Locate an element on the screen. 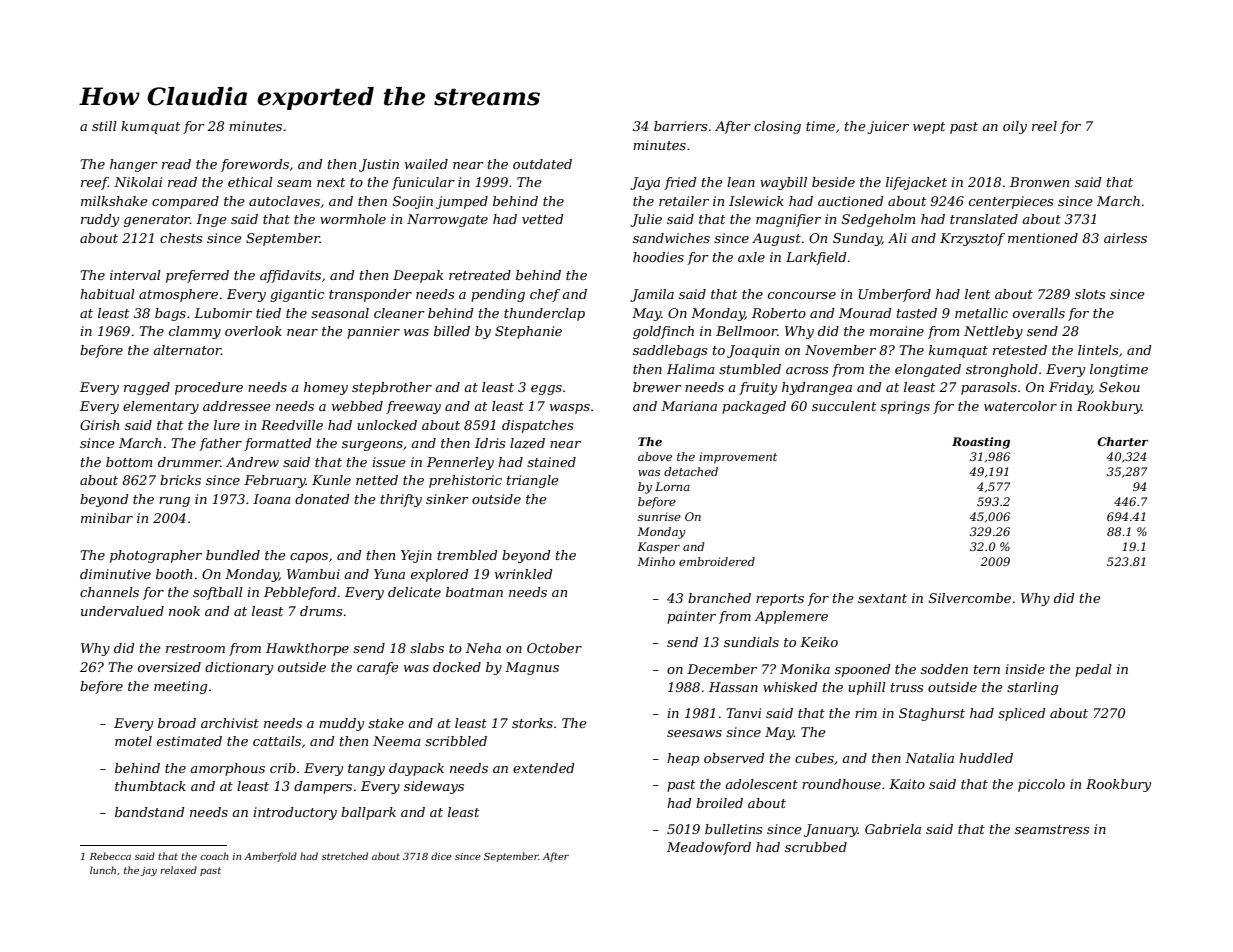 Image resolution: width=1233 pixels, height=952 pixels. reel is located at coordinates (1044, 126).
